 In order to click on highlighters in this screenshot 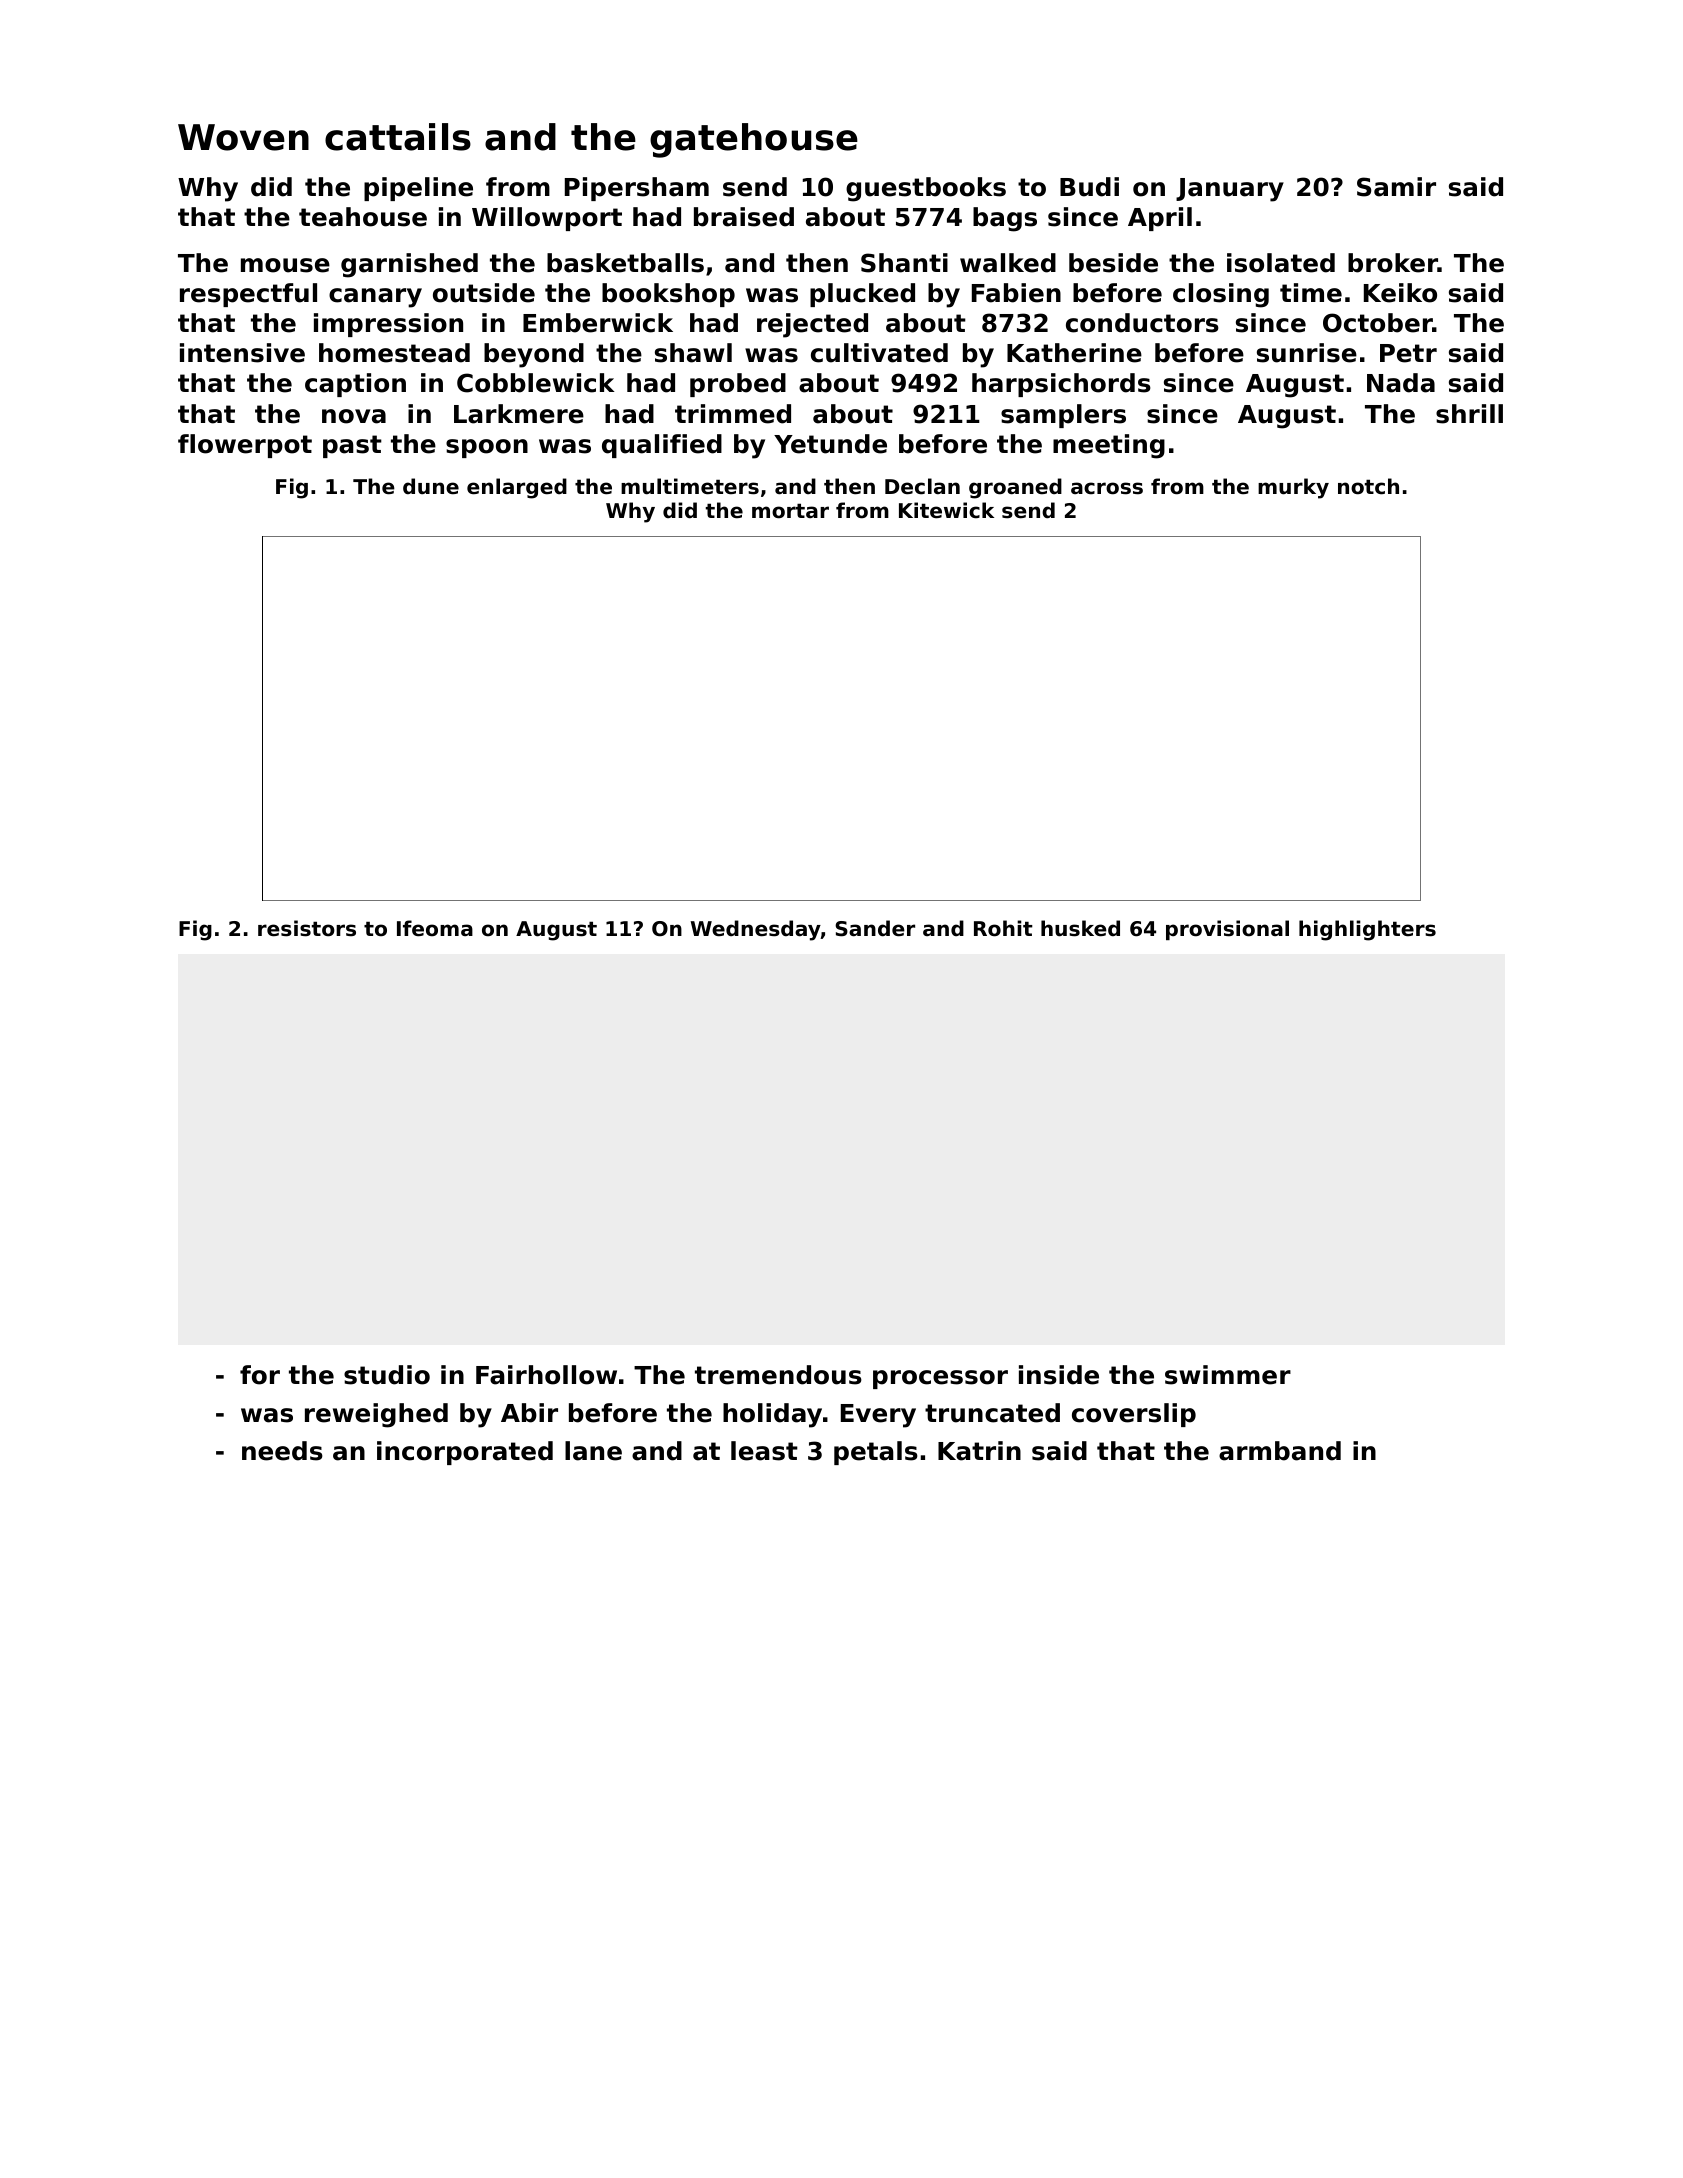, I will do `click(1367, 930)`.
